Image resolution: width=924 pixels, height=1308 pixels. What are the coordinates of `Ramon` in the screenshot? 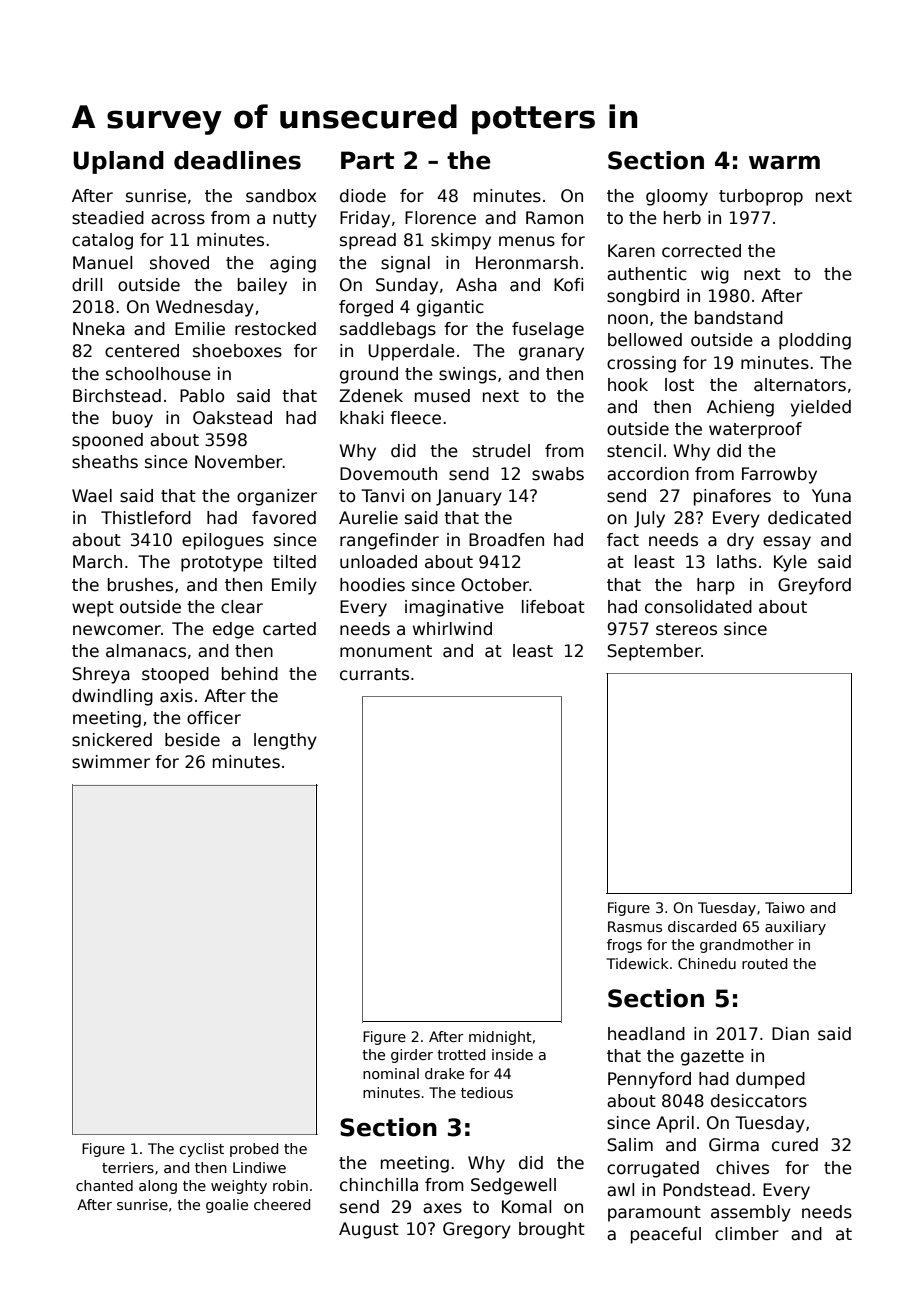 It's located at (554, 218).
